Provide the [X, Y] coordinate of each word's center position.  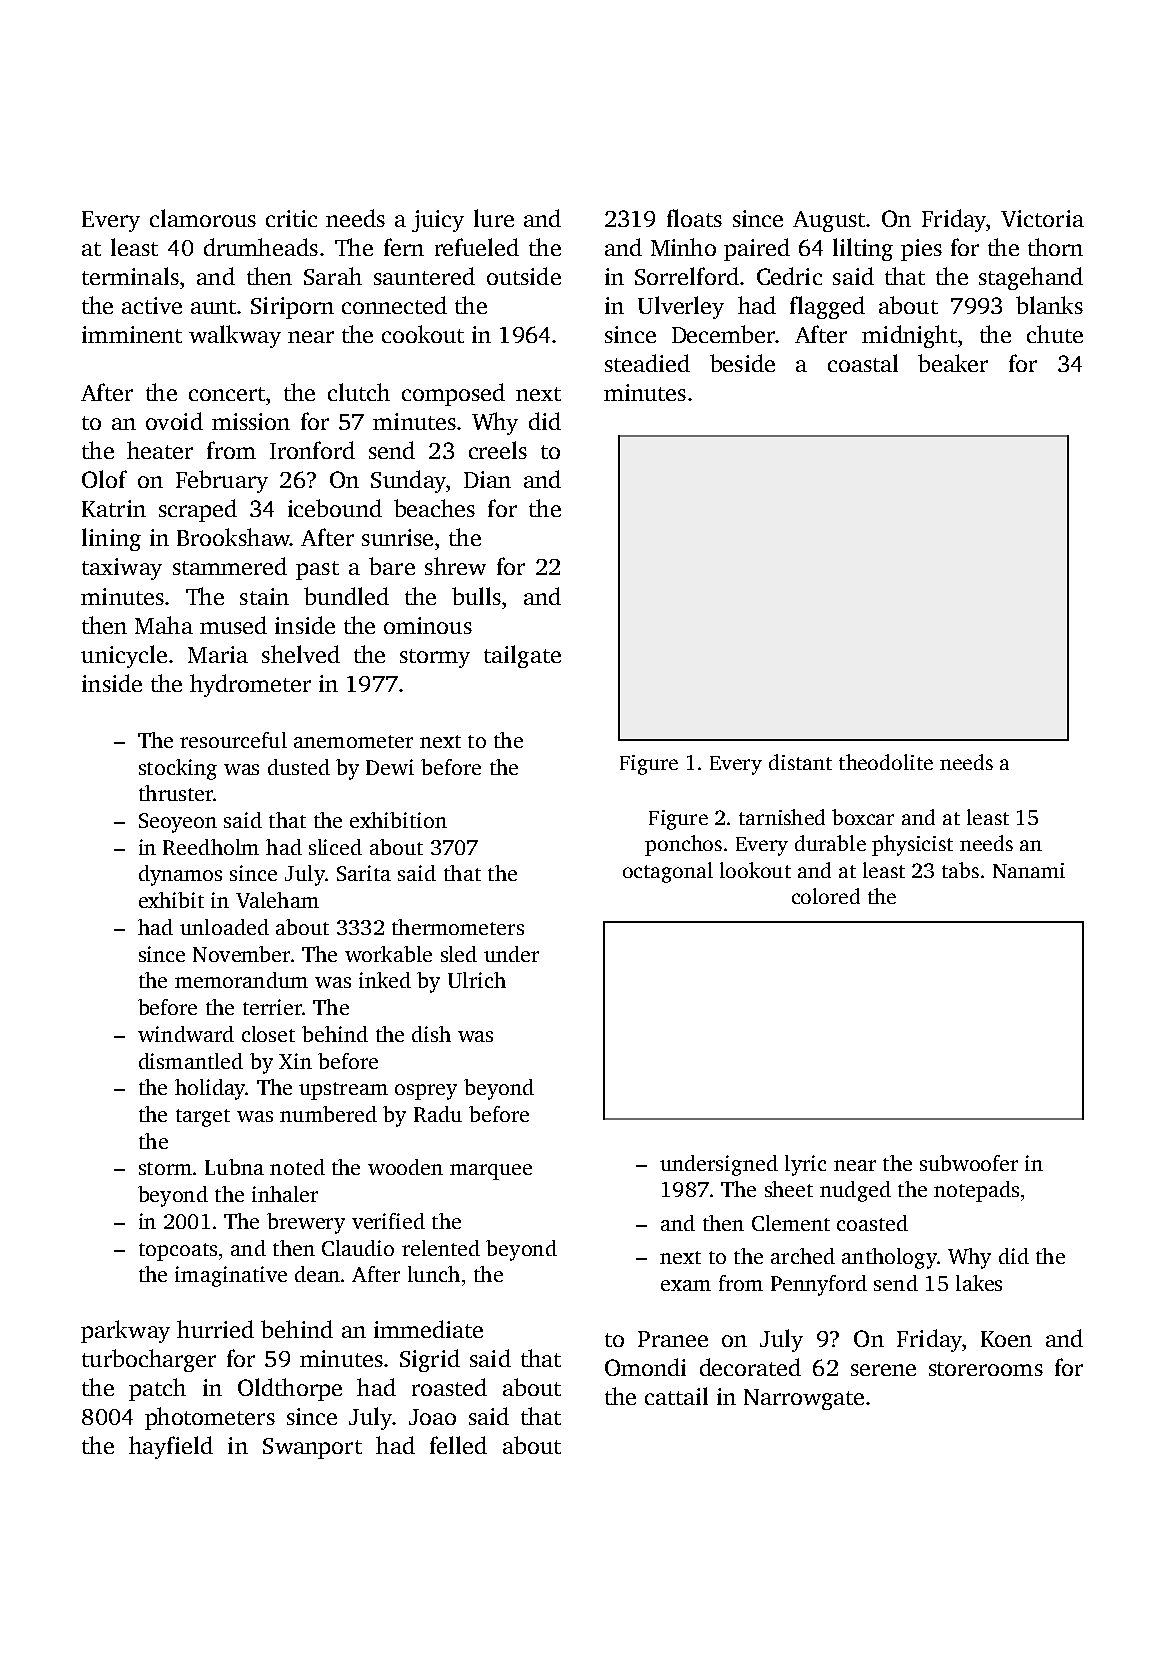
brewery [306, 1223]
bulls [476, 596]
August [829, 221]
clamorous [203, 218]
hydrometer [250, 685]
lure [494, 218]
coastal [863, 363]
